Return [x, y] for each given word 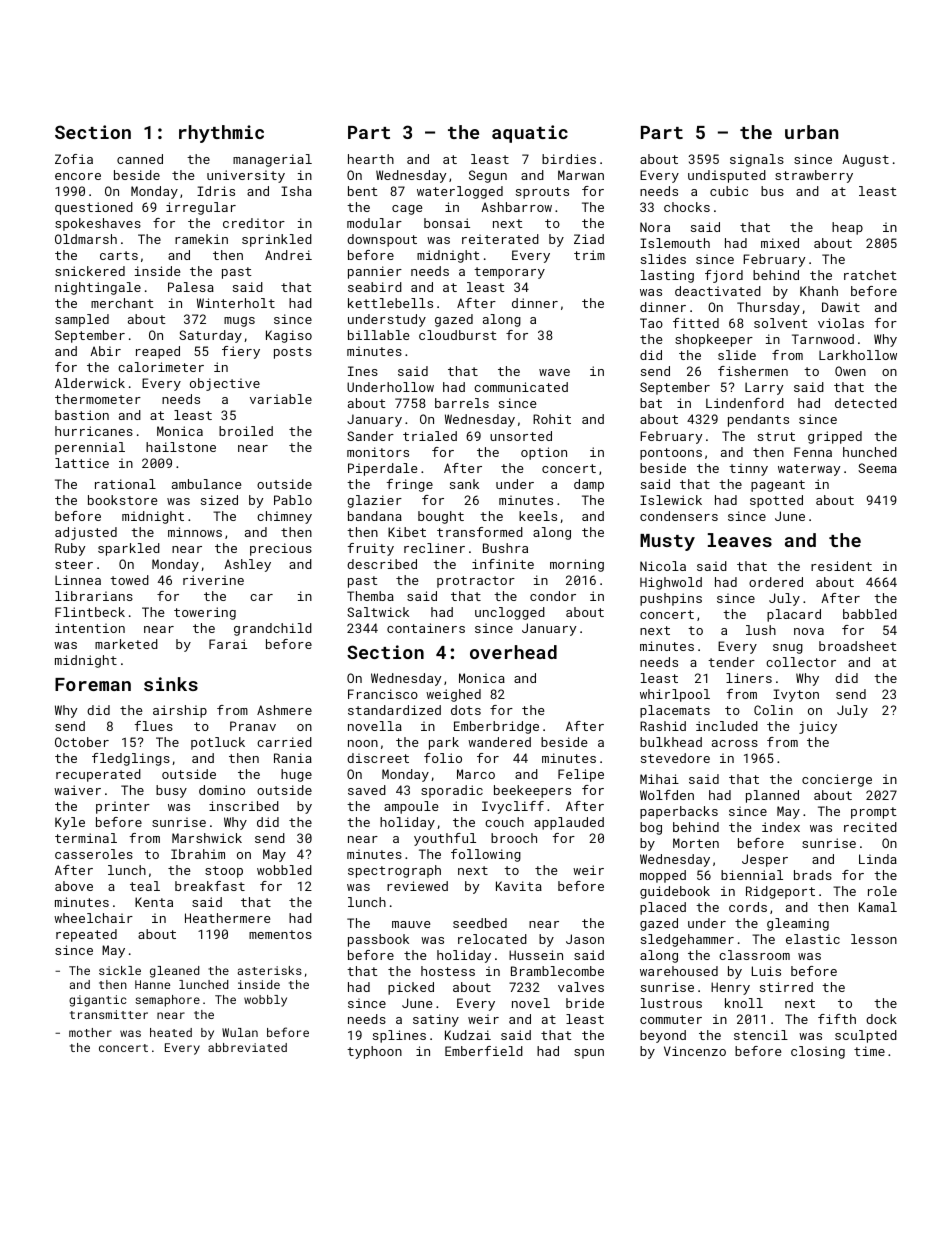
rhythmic [221, 134]
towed [129, 580]
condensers [679, 516]
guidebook [675, 892]
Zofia [74, 159]
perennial [90, 448]
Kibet [407, 532]
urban [811, 132]
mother [90, 1032]
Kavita [519, 886]
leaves [740, 540]
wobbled [284, 870]
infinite [503, 564]
